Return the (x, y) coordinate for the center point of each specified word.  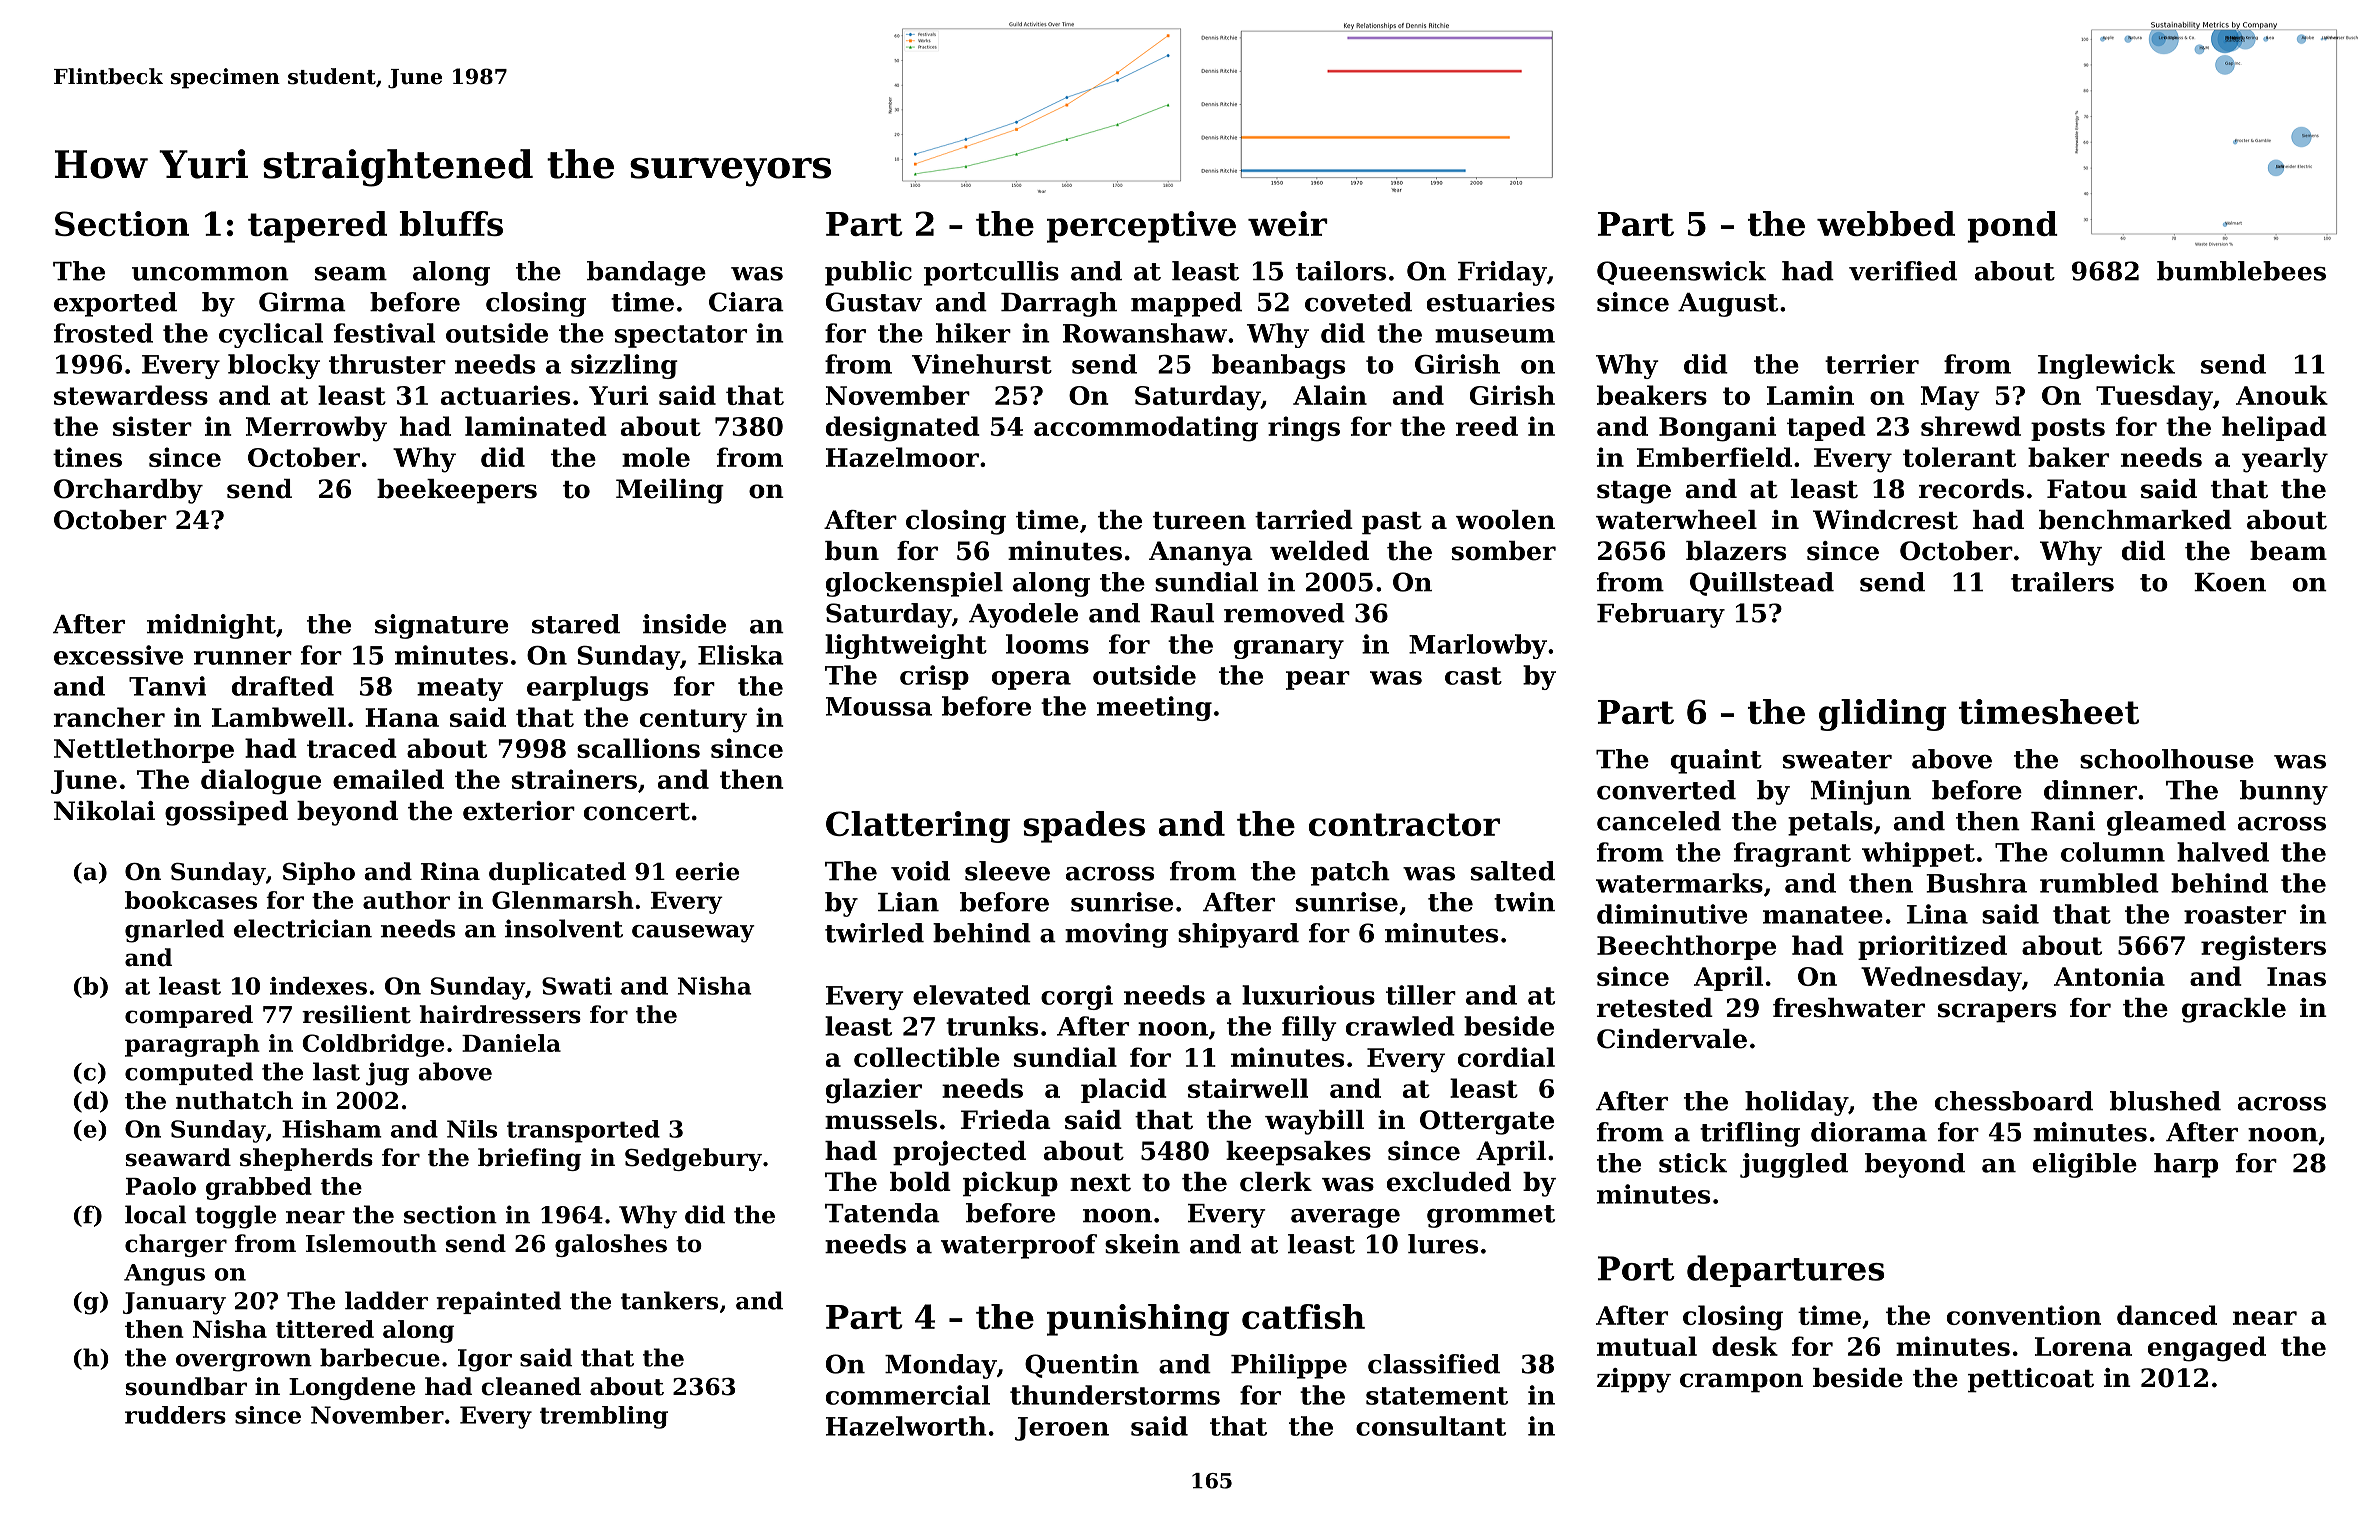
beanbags (1278, 366)
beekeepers (457, 491)
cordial (1506, 1057)
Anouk (2282, 395)
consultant (1431, 1426)
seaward (178, 1157)
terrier (1872, 364)
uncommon (210, 274)
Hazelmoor (902, 457)
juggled (1794, 1165)
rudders (175, 1415)
